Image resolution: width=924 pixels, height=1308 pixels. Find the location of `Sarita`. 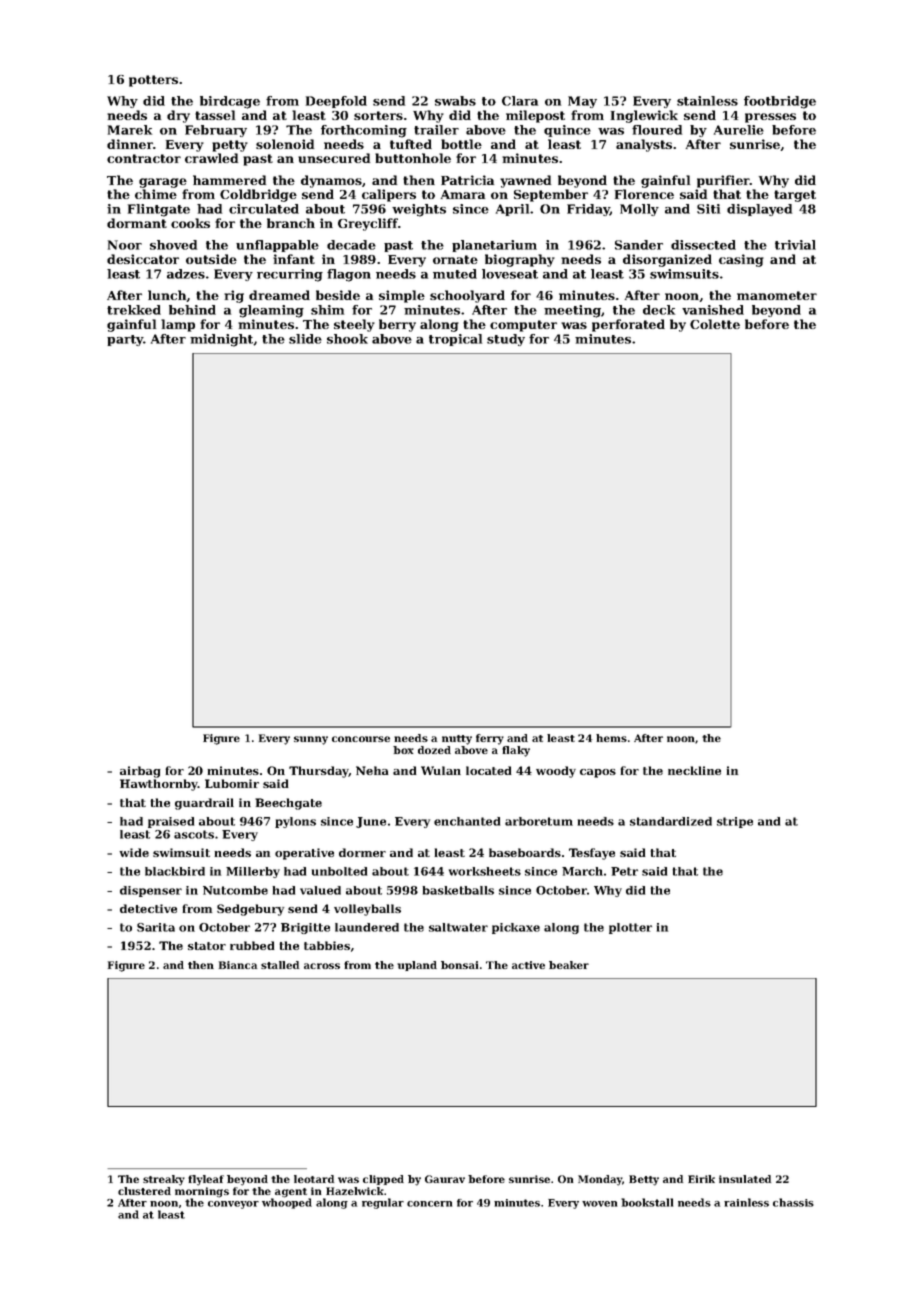

Sarita is located at coordinates (156, 927).
